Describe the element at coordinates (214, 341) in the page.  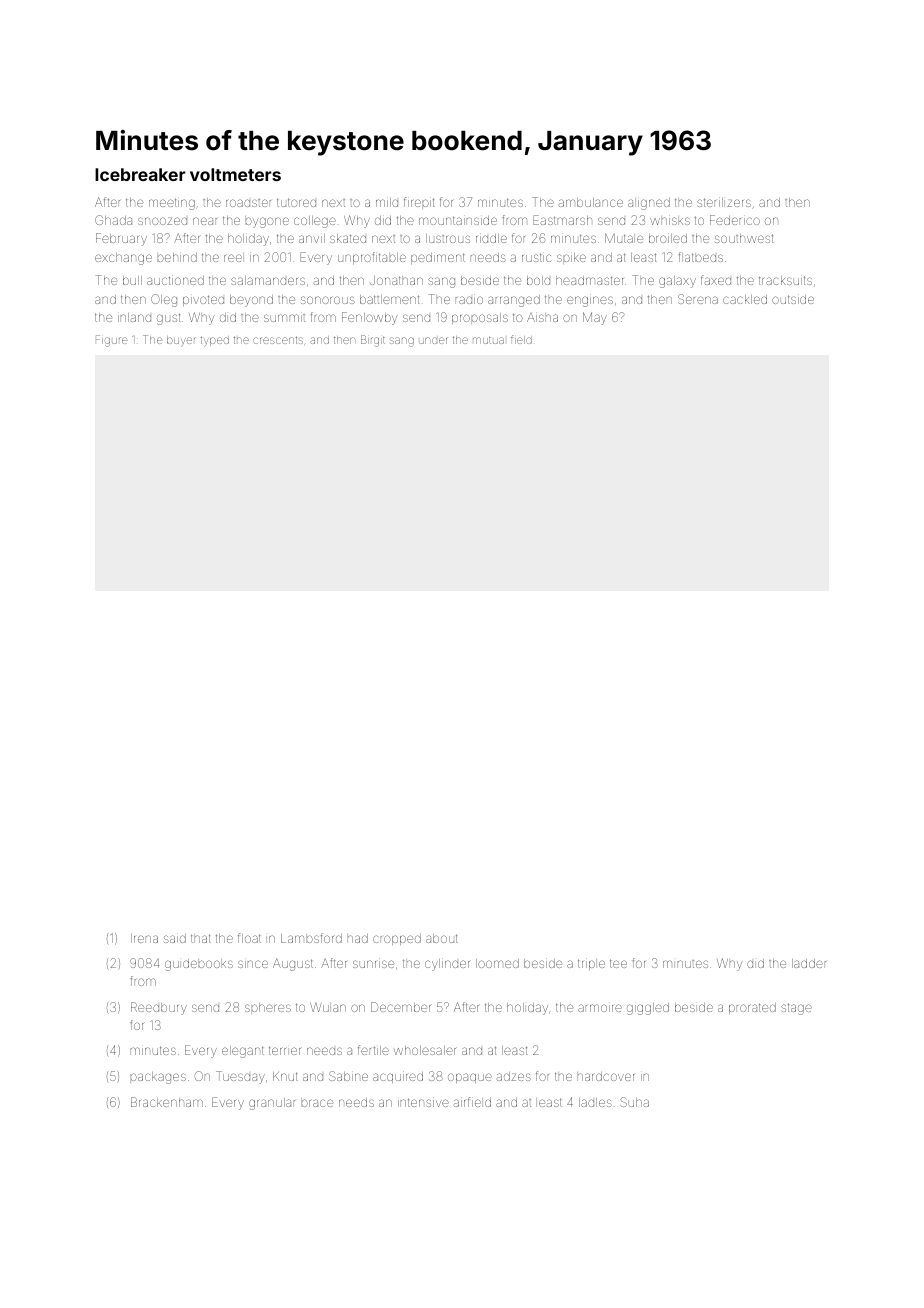
I see `typed` at that location.
